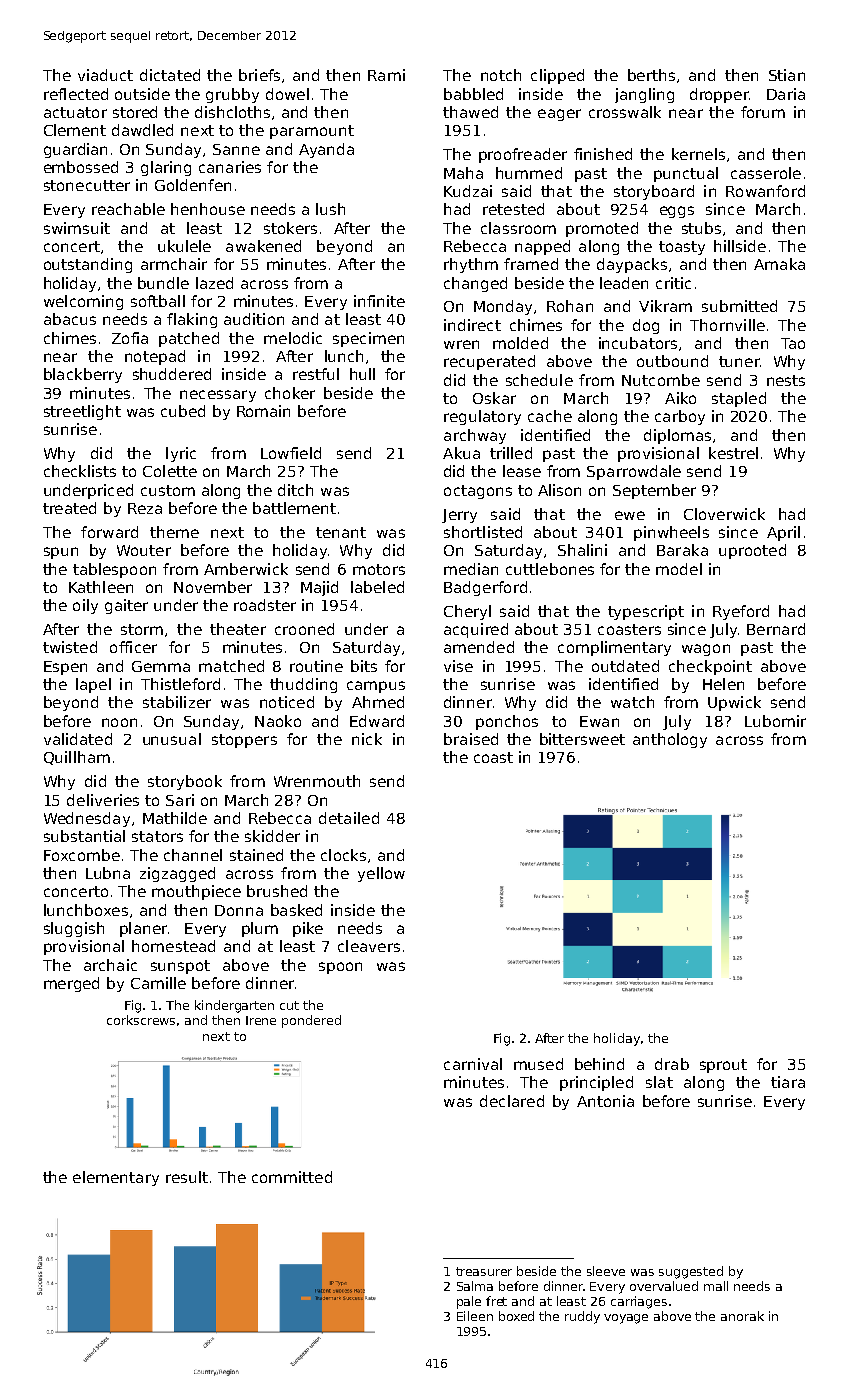 The height and width of the page is (1400, 849). What do you see at coordinates (659, 1082) in the page?
I see `slat` at bounding box center [659, 1082].
